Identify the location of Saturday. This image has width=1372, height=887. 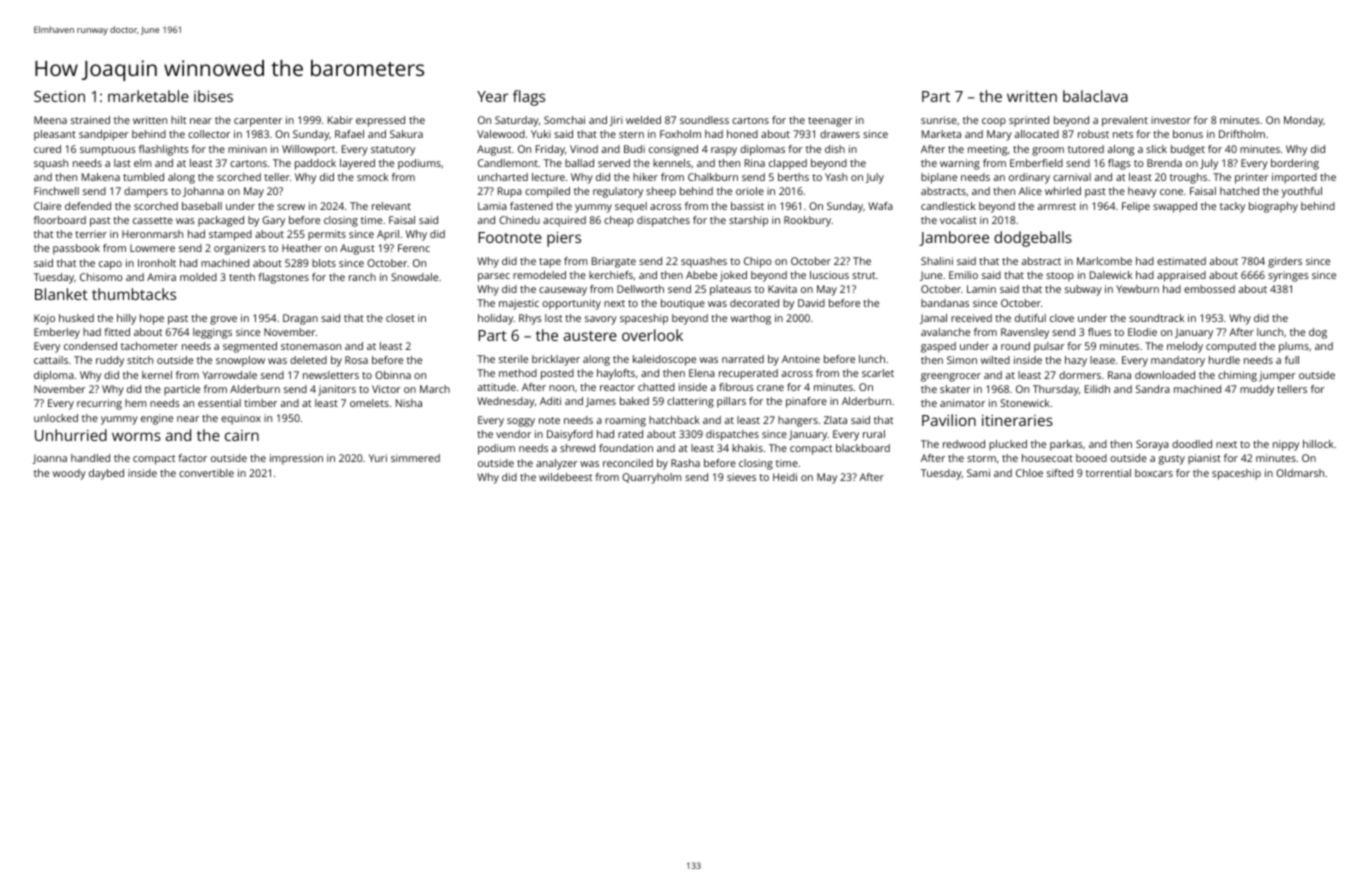
(517, 121).
